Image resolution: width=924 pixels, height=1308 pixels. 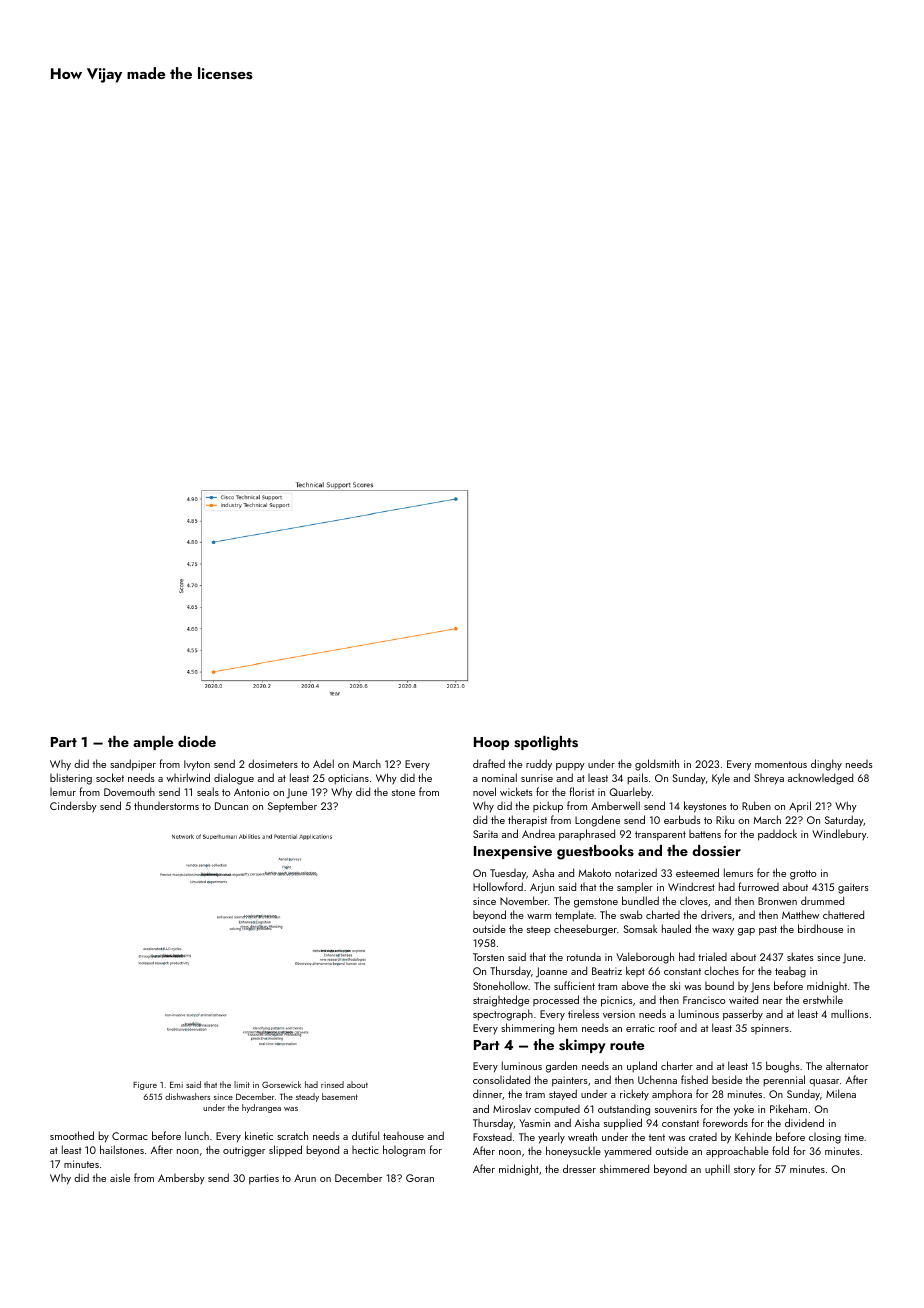 What do you see at coordinates (305, 1178) in the screenshot?
I see `Arun` at bounding box center [305, 1178].
